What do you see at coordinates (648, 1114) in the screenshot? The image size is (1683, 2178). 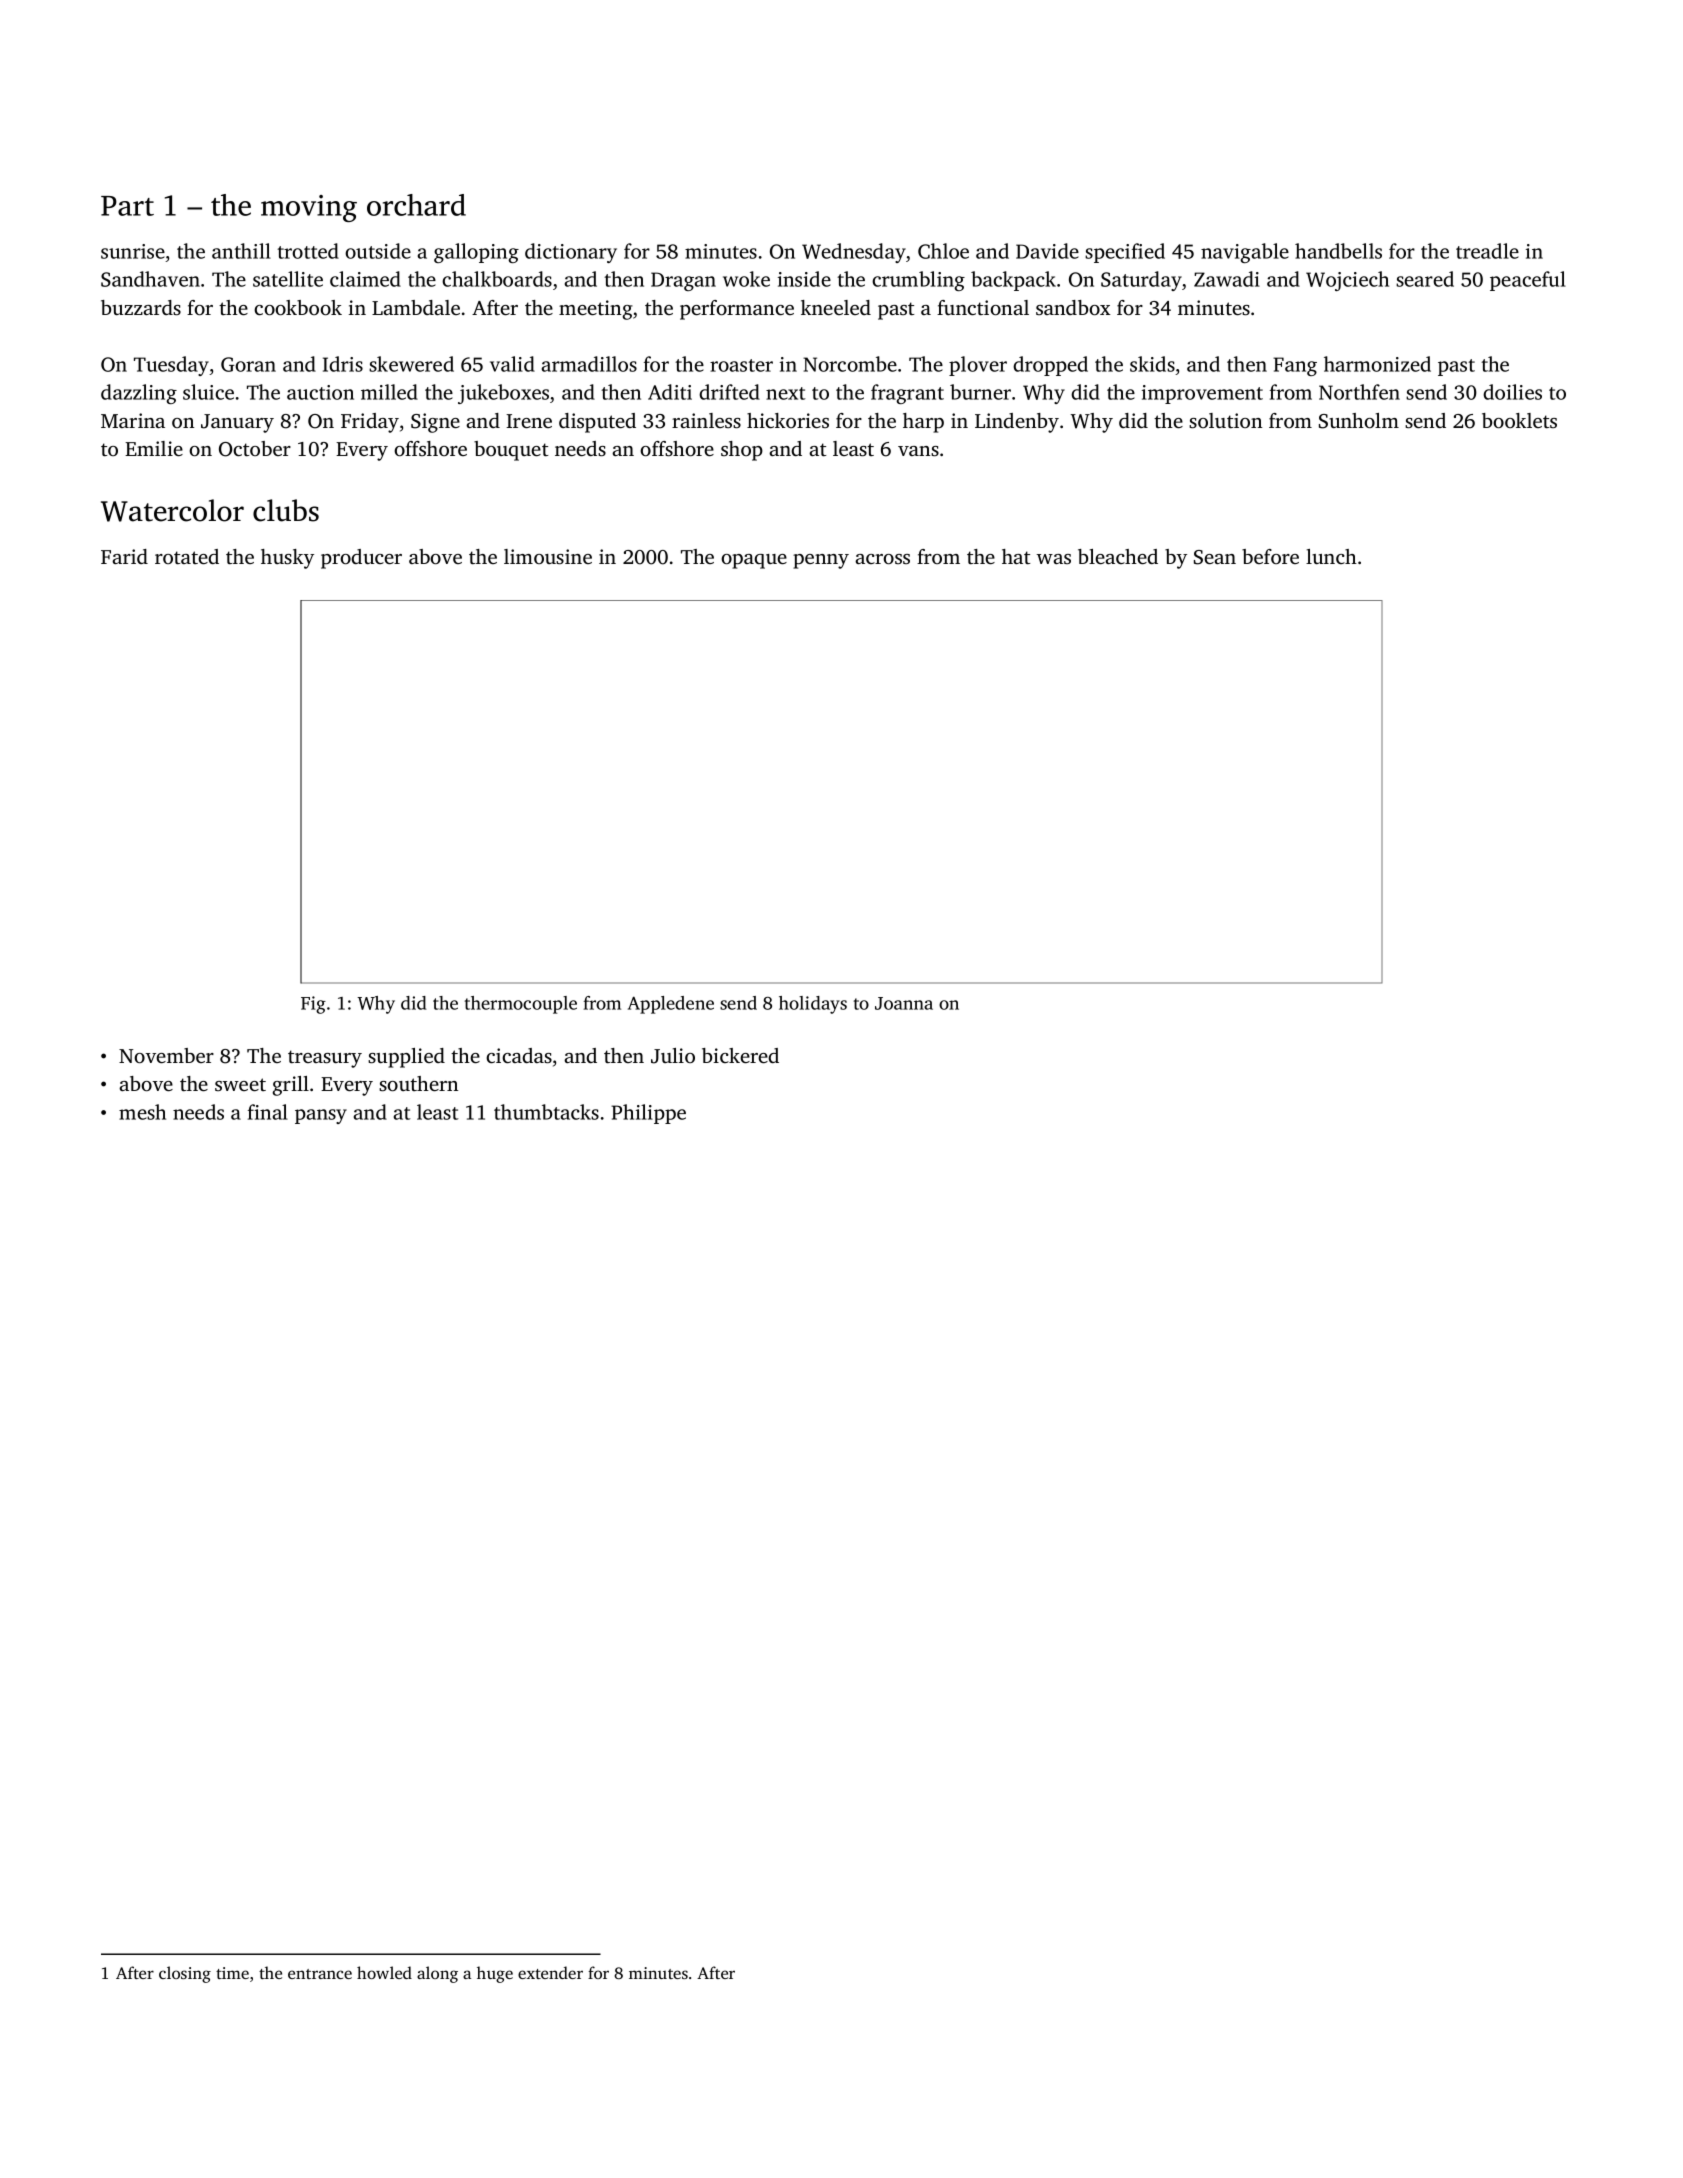 I see `Philippe` at bounding box center [648, 1114].
